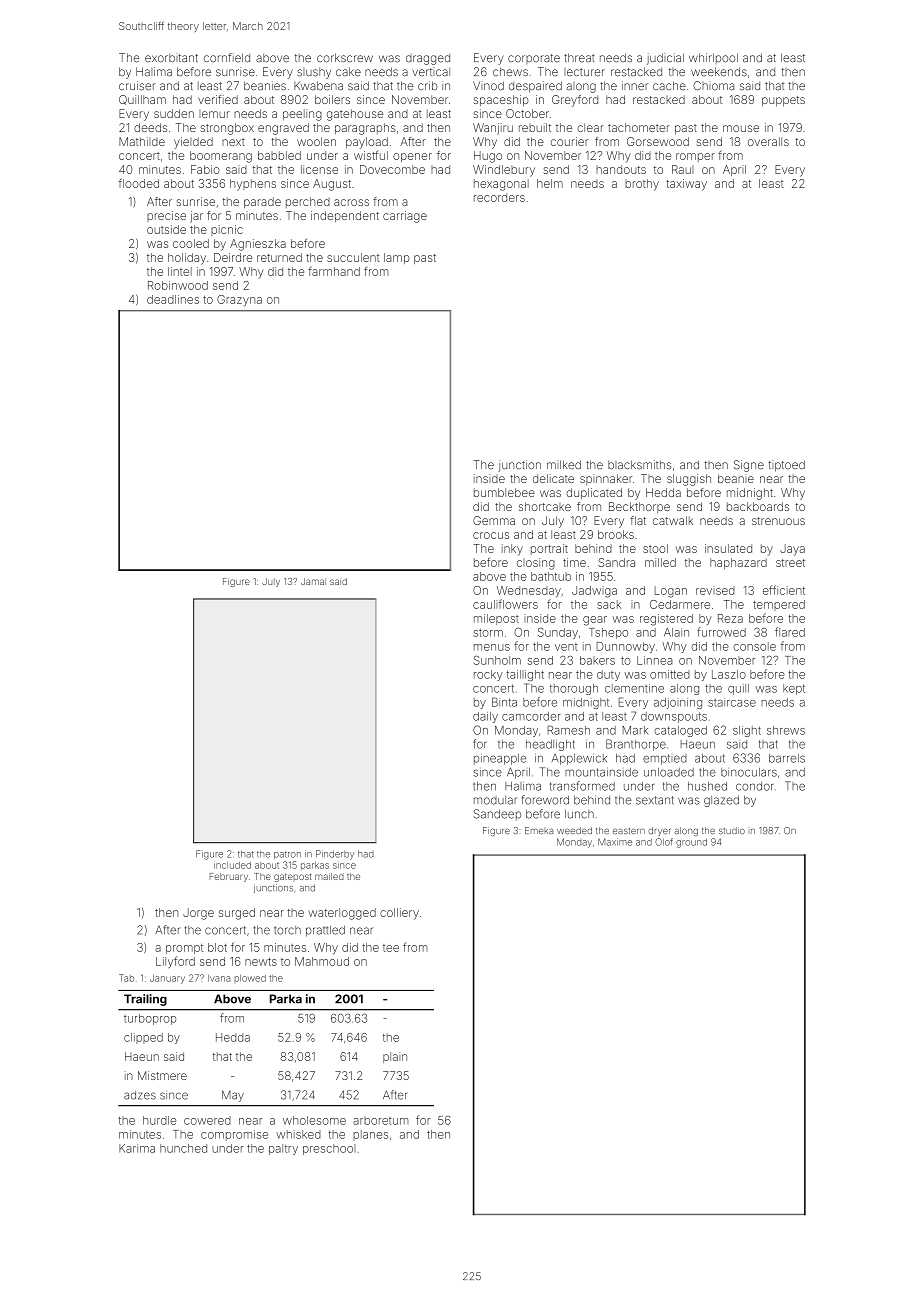  I want to click on Emeka, so click(539, 830).
